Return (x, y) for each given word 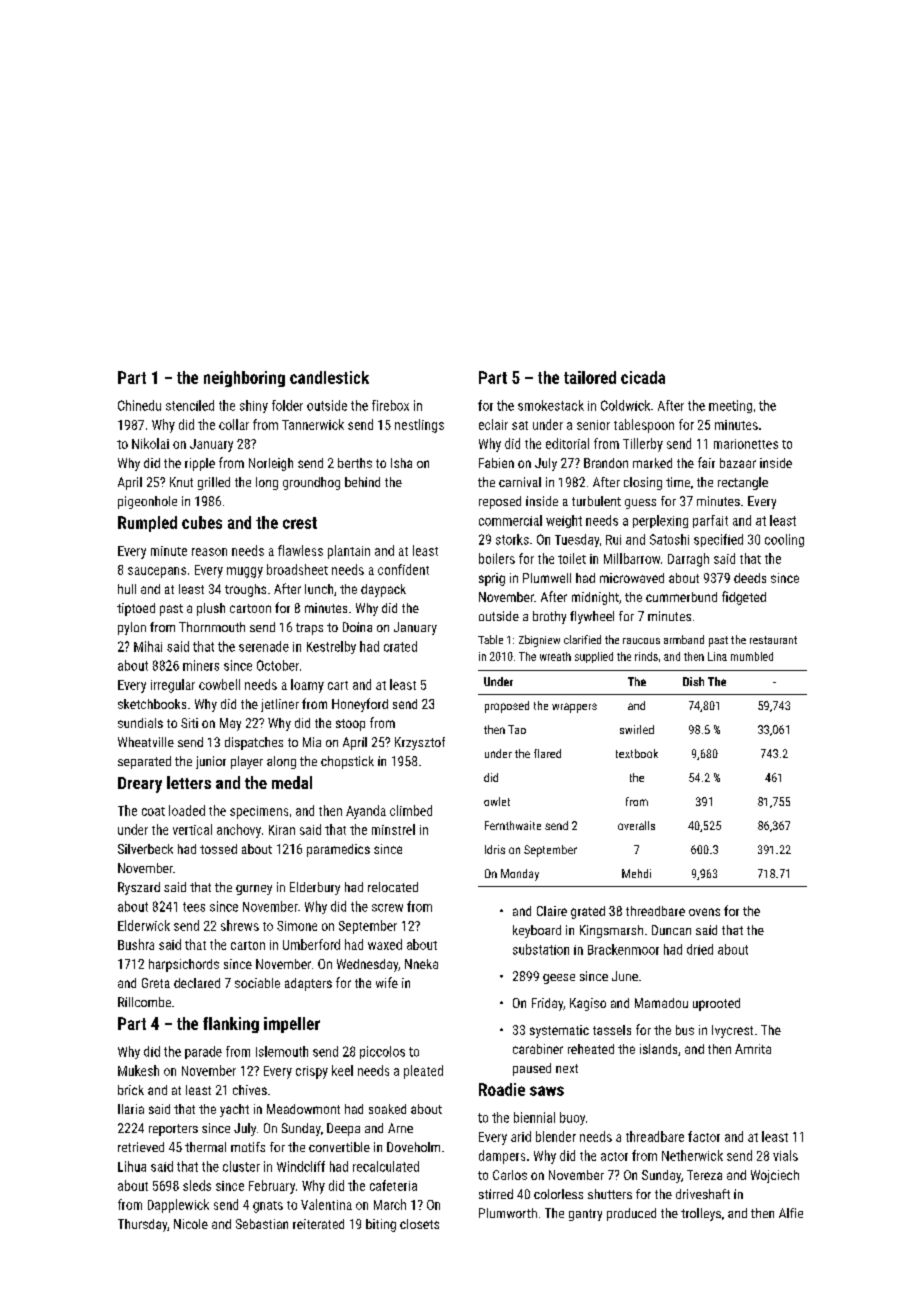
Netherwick (692, 1155)
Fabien (496, 463)
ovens (704, 912)
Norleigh (271, 464)
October (278, 665)
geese (559, 979)
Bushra (136, 944)
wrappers (574, 708)
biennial (534, 1117)
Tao (517, 729)
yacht (234, 1110)
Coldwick (625, 405)
